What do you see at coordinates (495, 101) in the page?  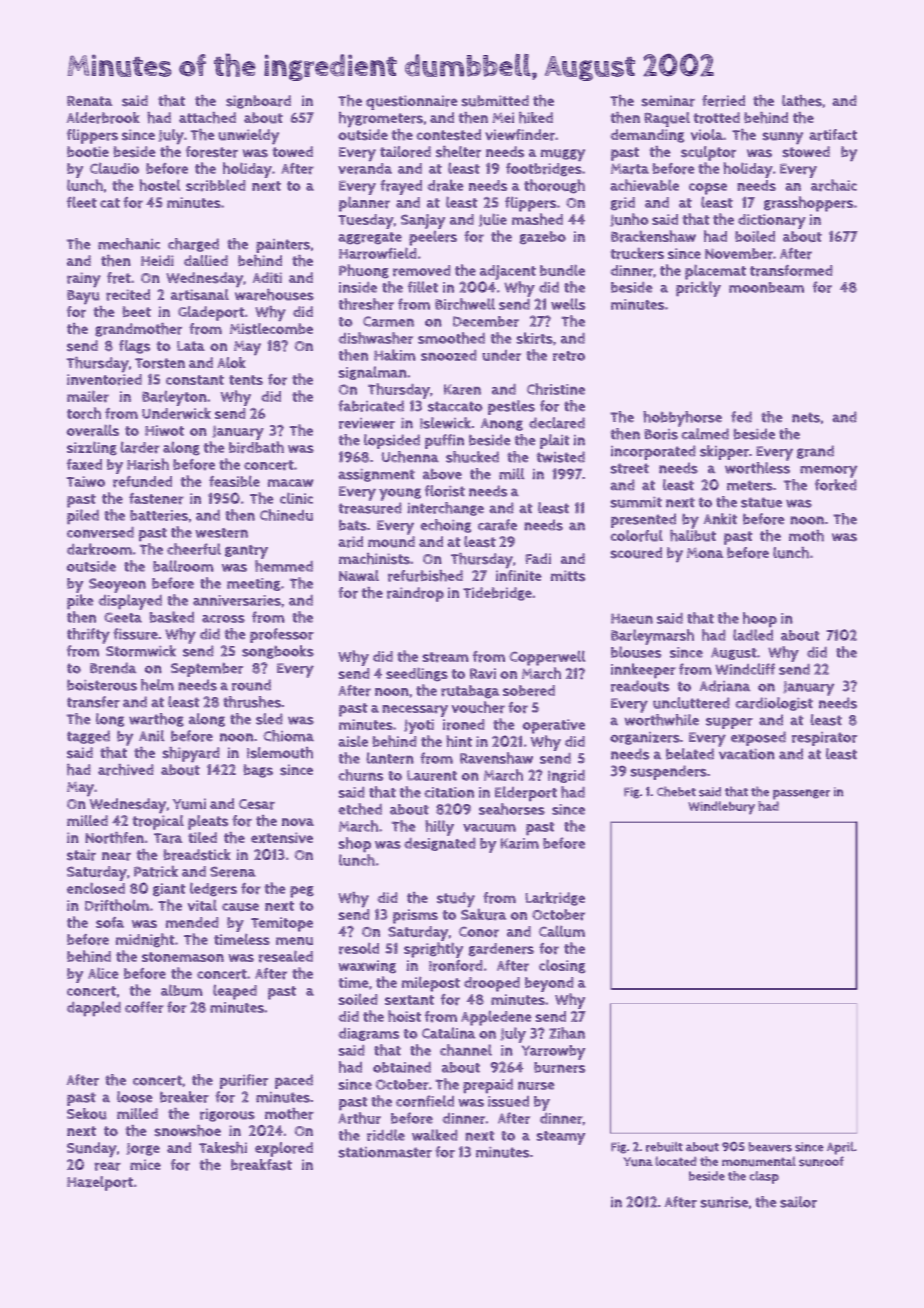 I see `submitted` at bounding box center [495, 101].
